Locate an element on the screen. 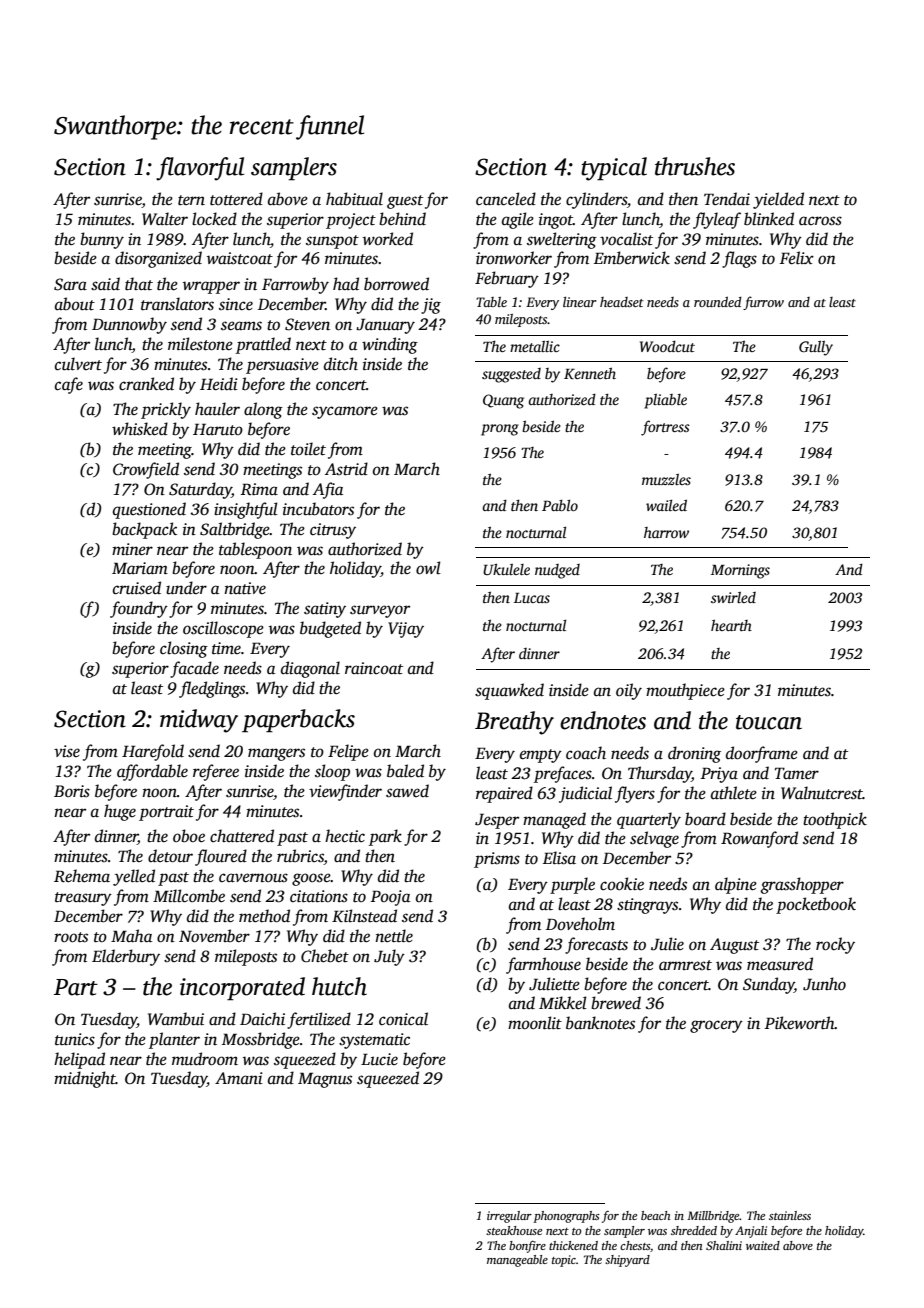 This screenshot has height=1308, width=924. Mornings is located at coordinates (740, 571).
